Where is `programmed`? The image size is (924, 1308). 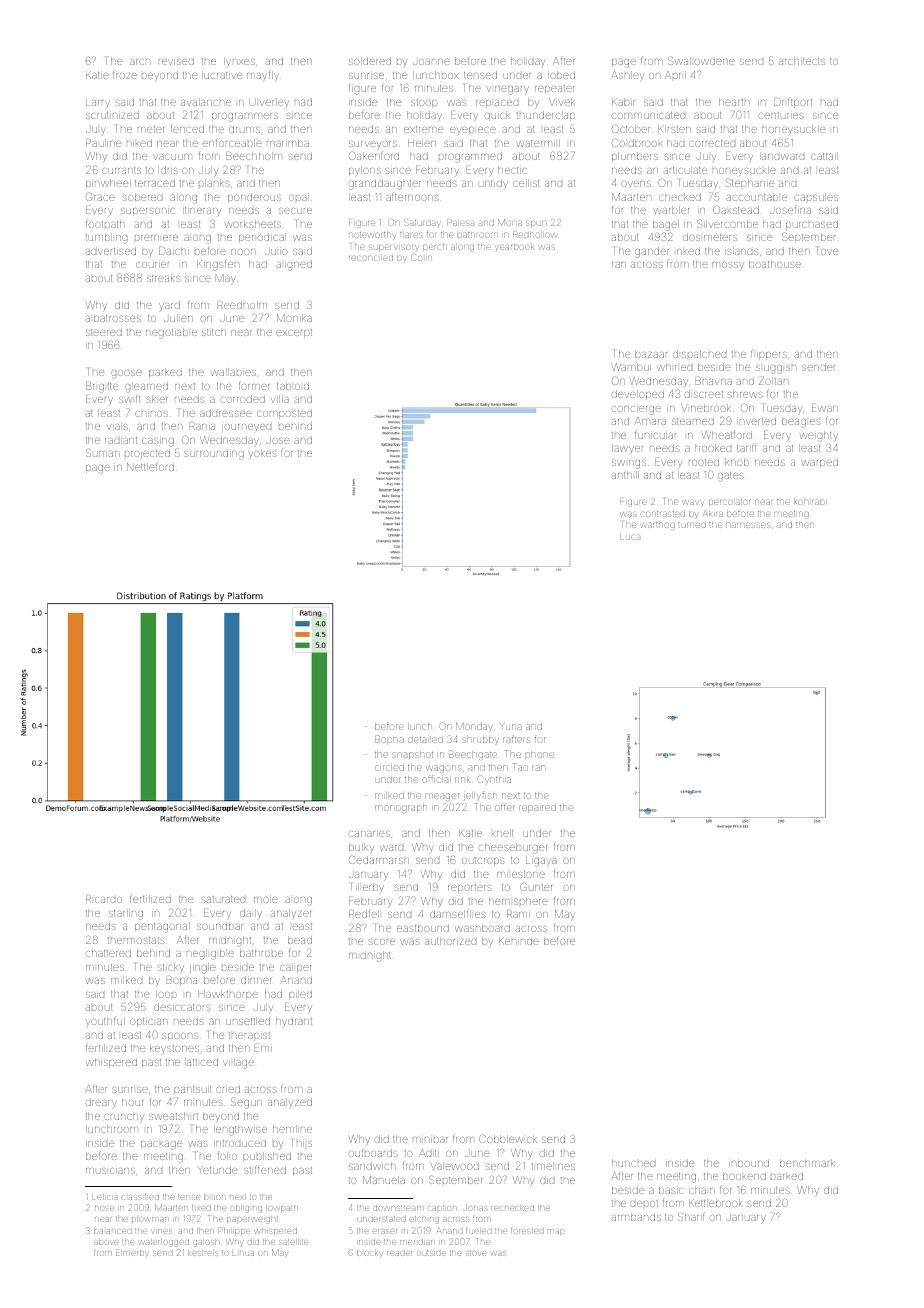
programmed is located at coordinates (470, 157).
